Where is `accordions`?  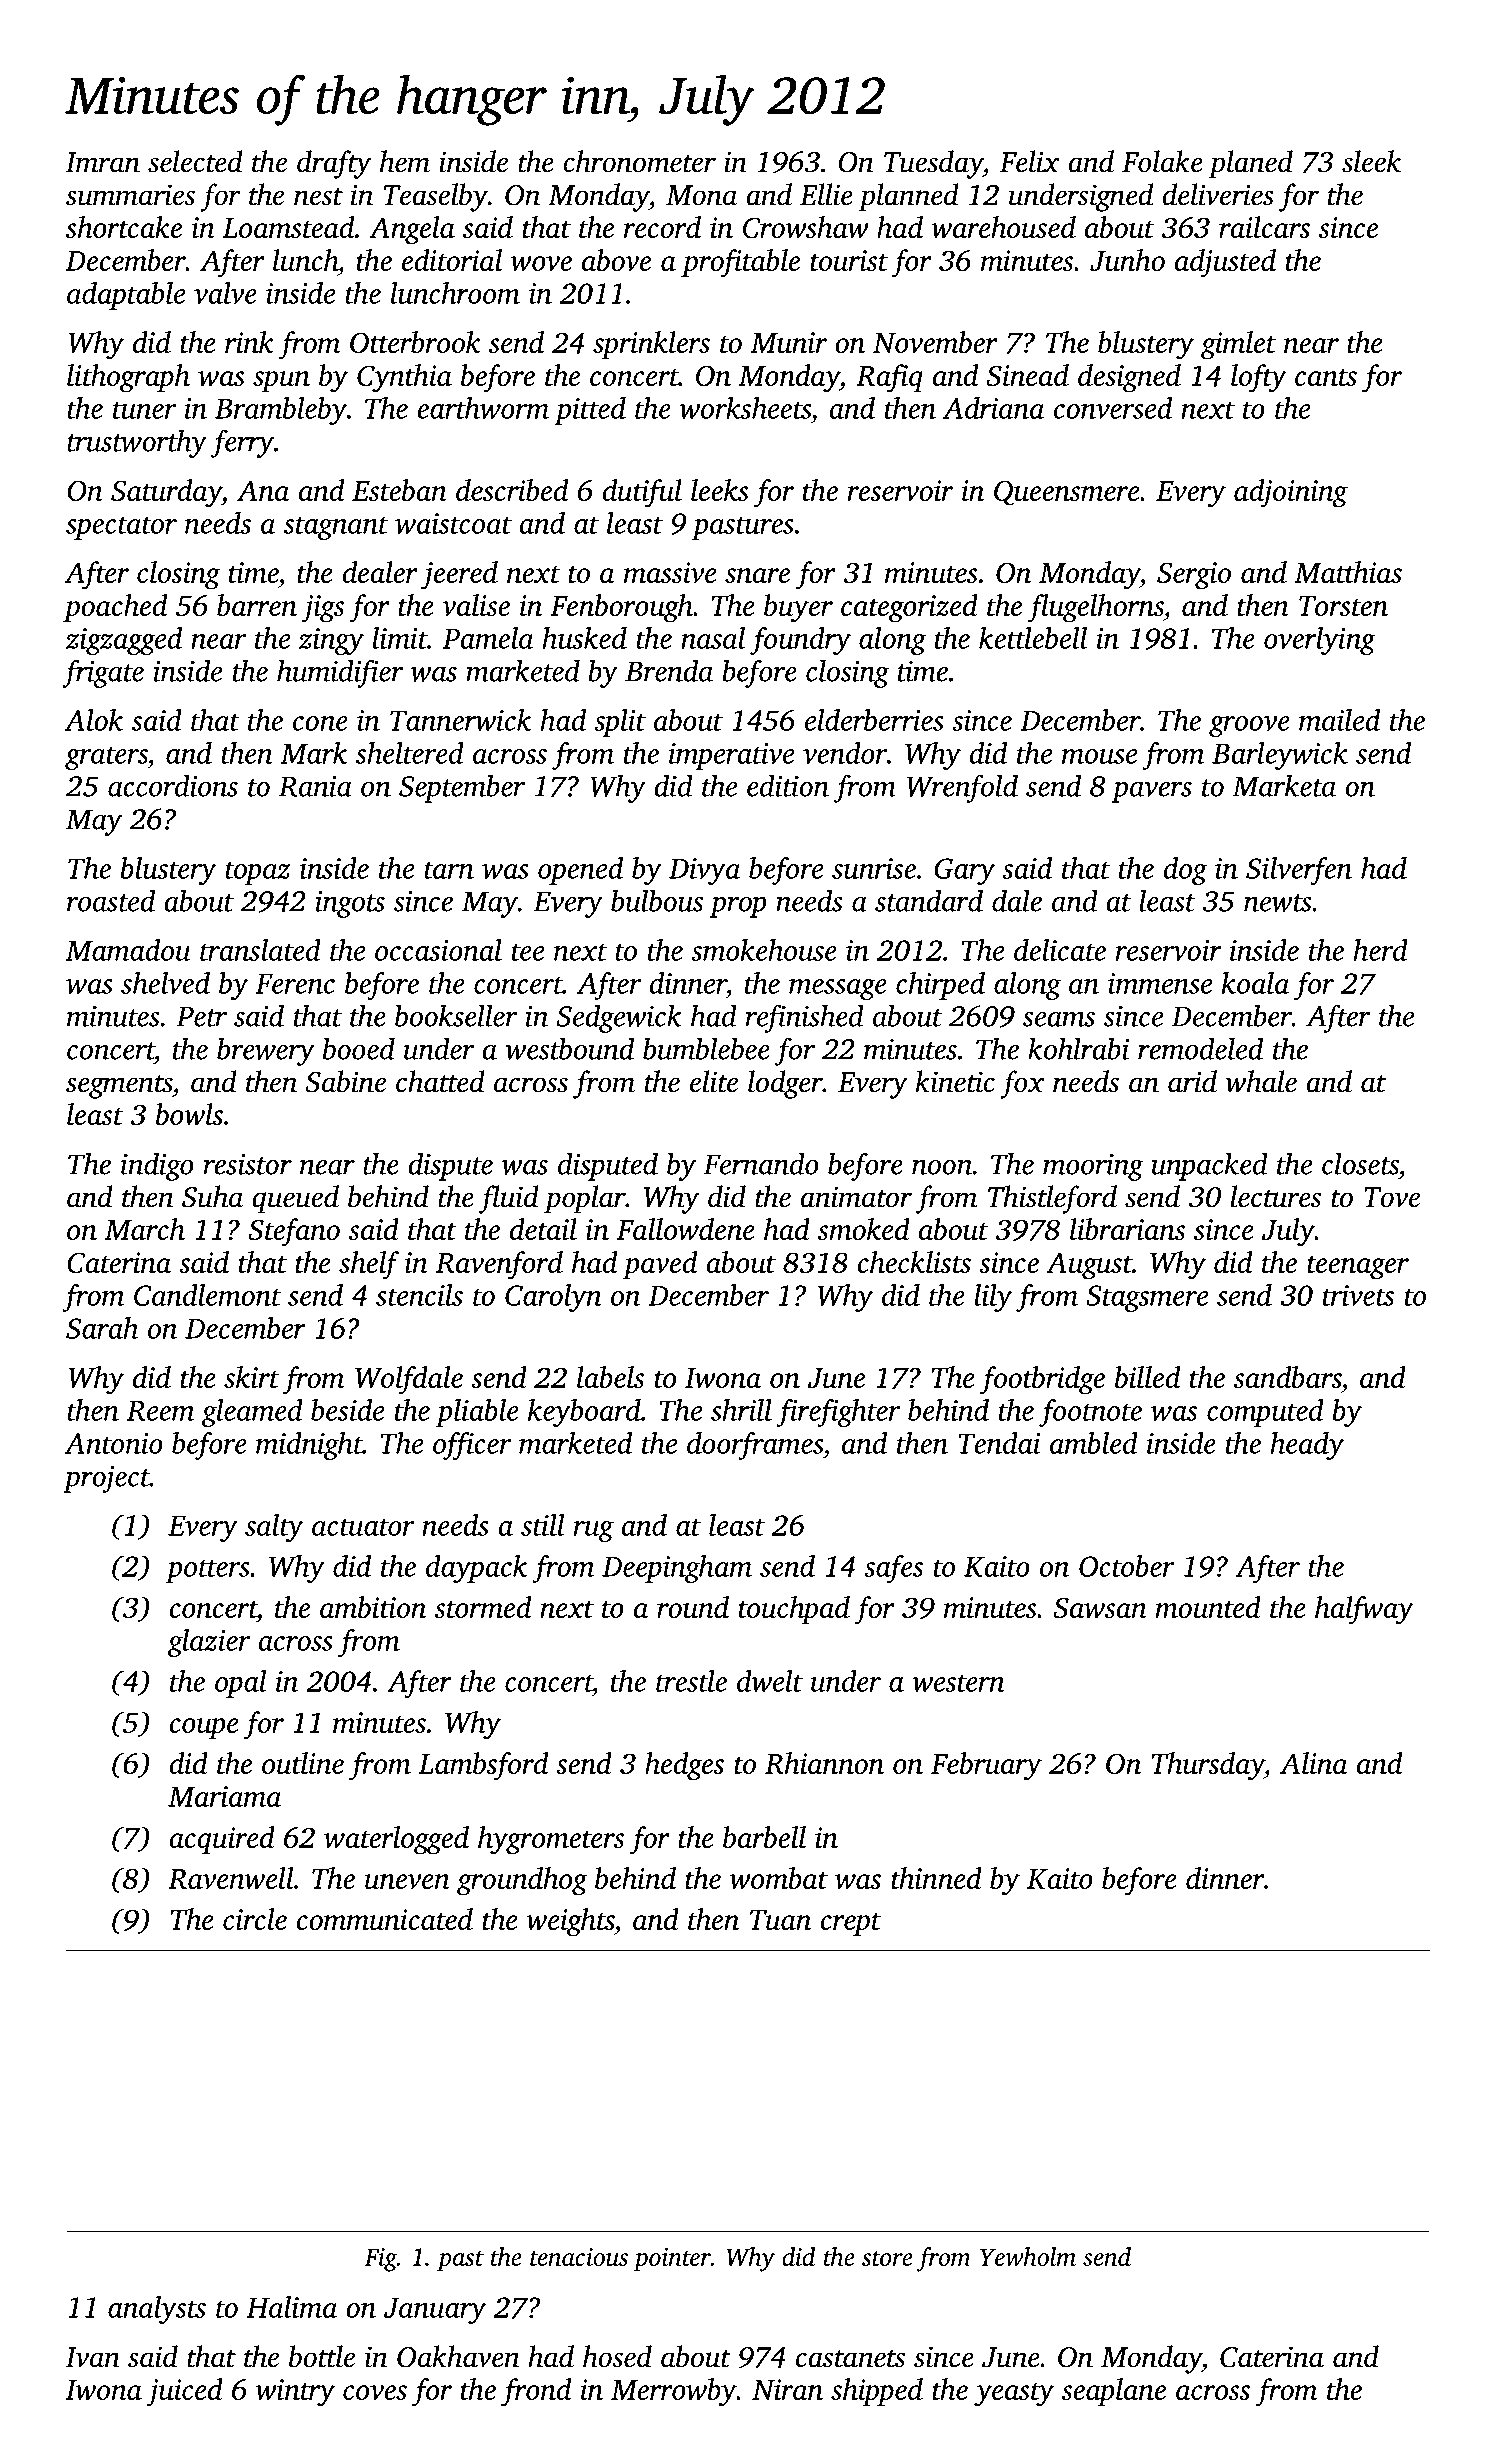
accordions is located at coordinates (173, 785).
